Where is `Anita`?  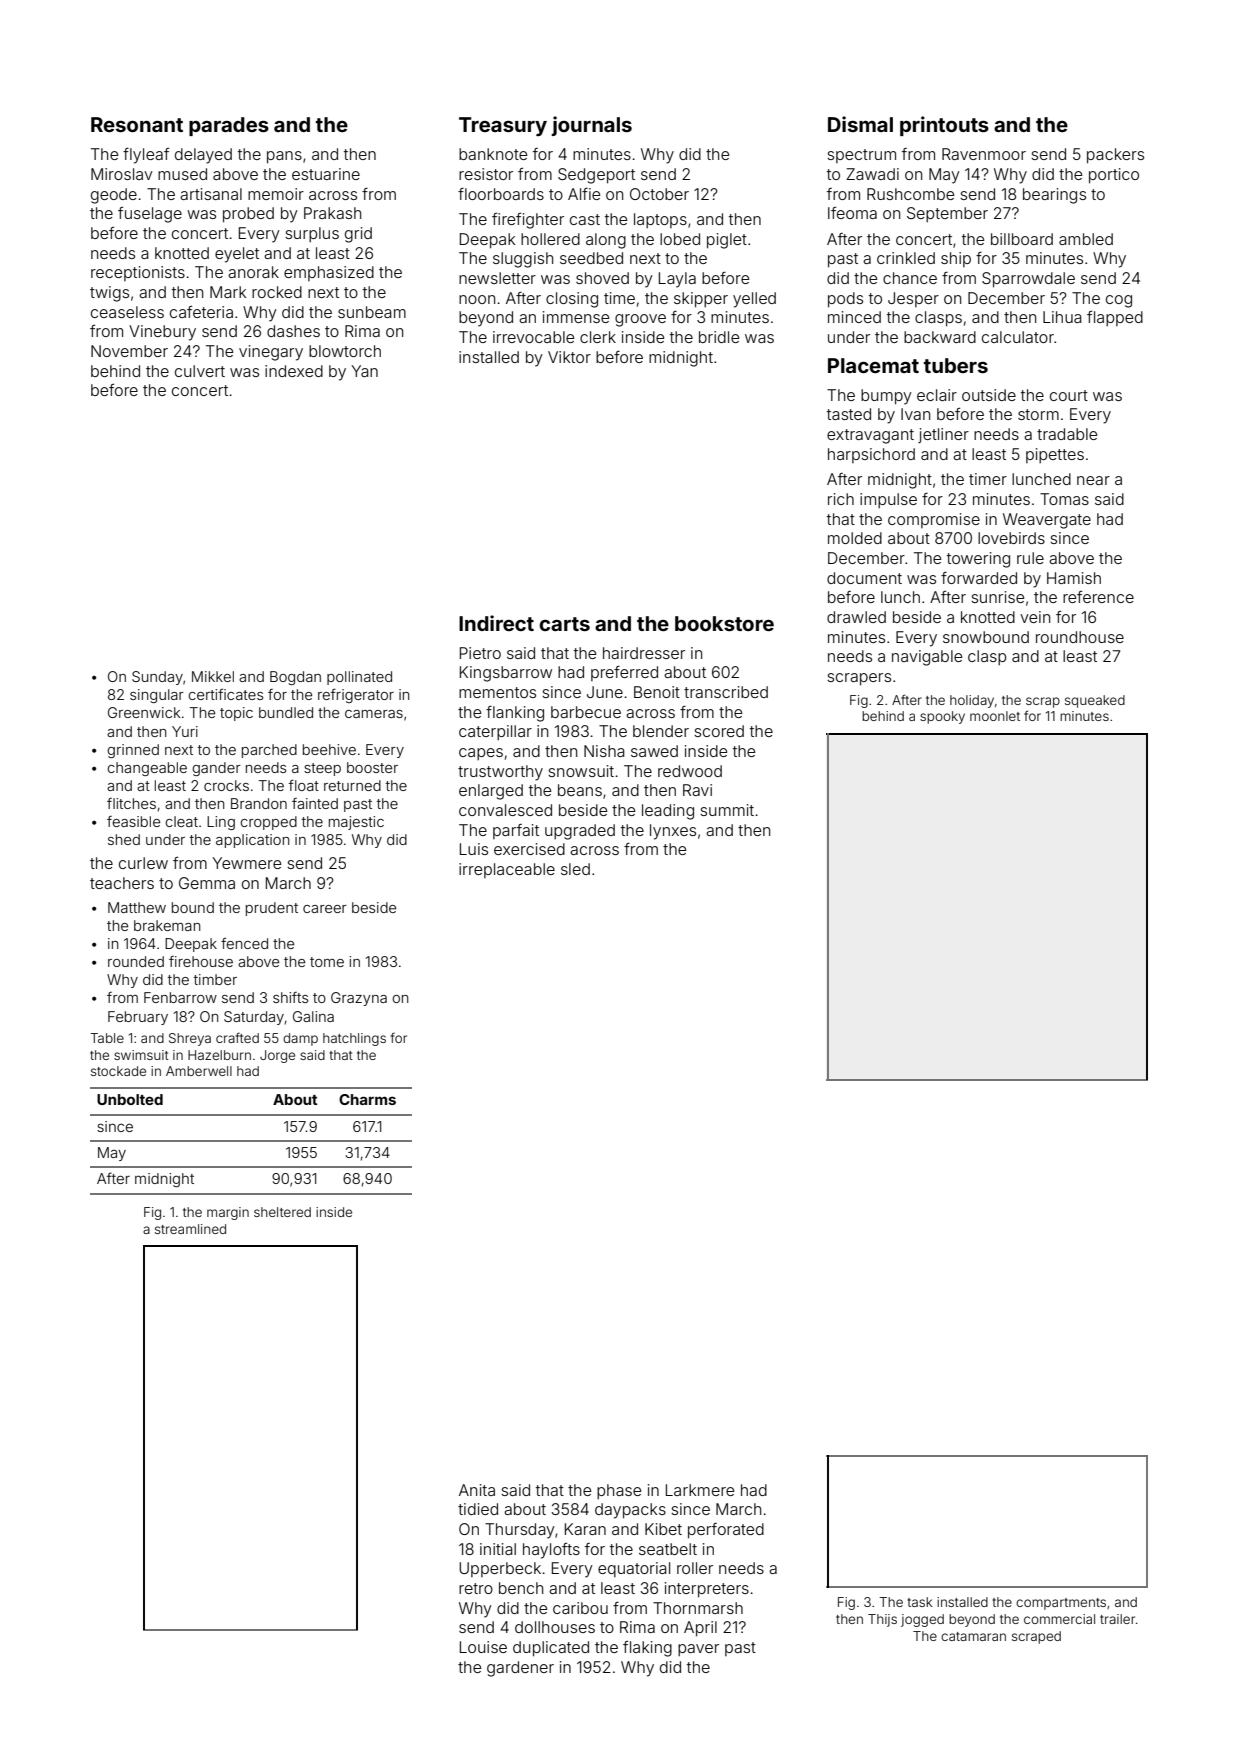
Anita is located at coordinates (477, 1490).
